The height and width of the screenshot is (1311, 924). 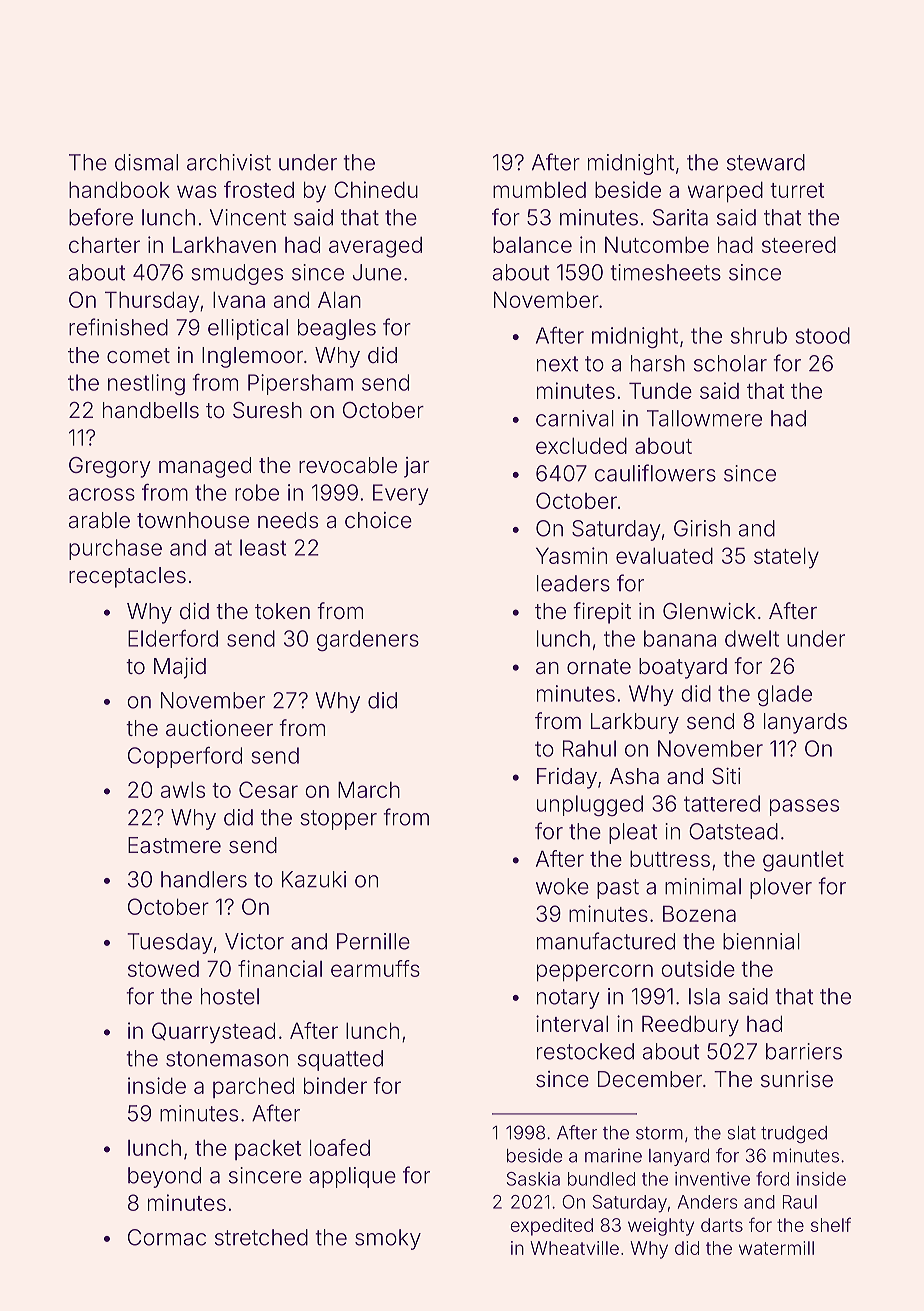 What do you see at coordinates (164, 1177) in the screenshot?
I see `beyond` at bounding box center [164, 1177].
